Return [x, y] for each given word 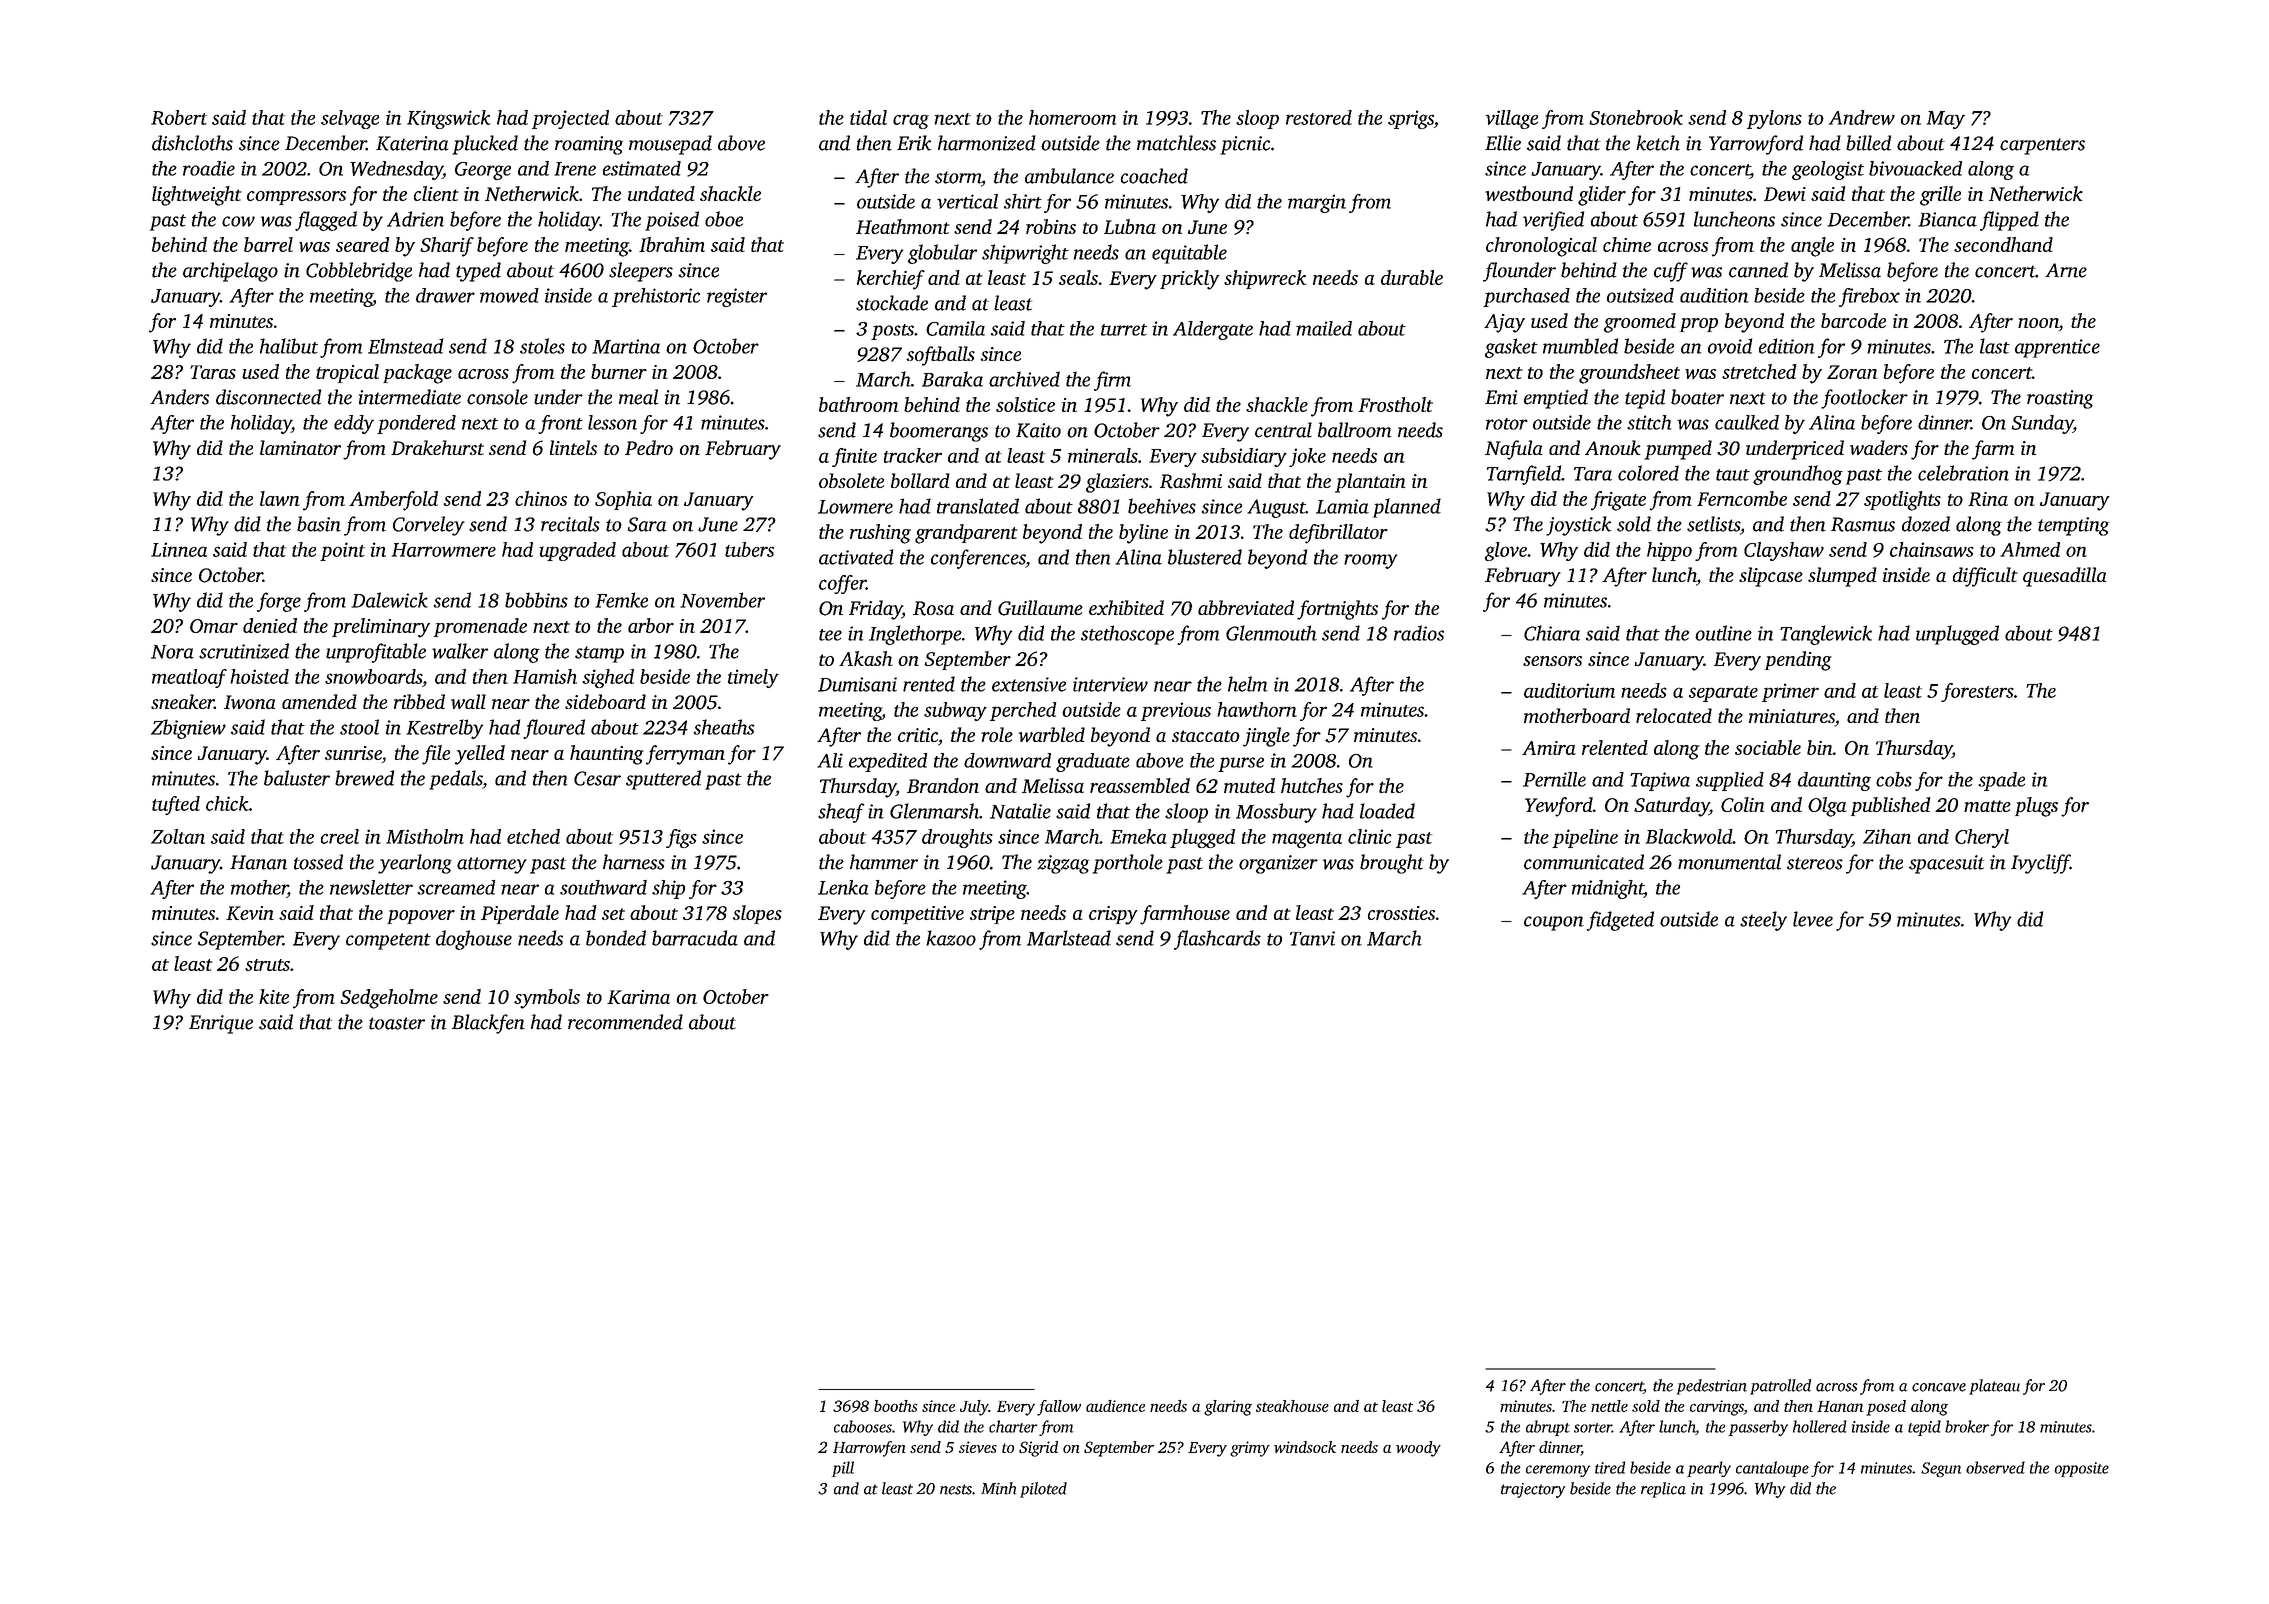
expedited [888, 762]
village [1511, 119]
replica [1663, 1490]
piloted [1043, 1490]
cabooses [863, 1426]
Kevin [250, 913]
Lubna [1130, 226]
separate [1723, 694]
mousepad [670, 145]
